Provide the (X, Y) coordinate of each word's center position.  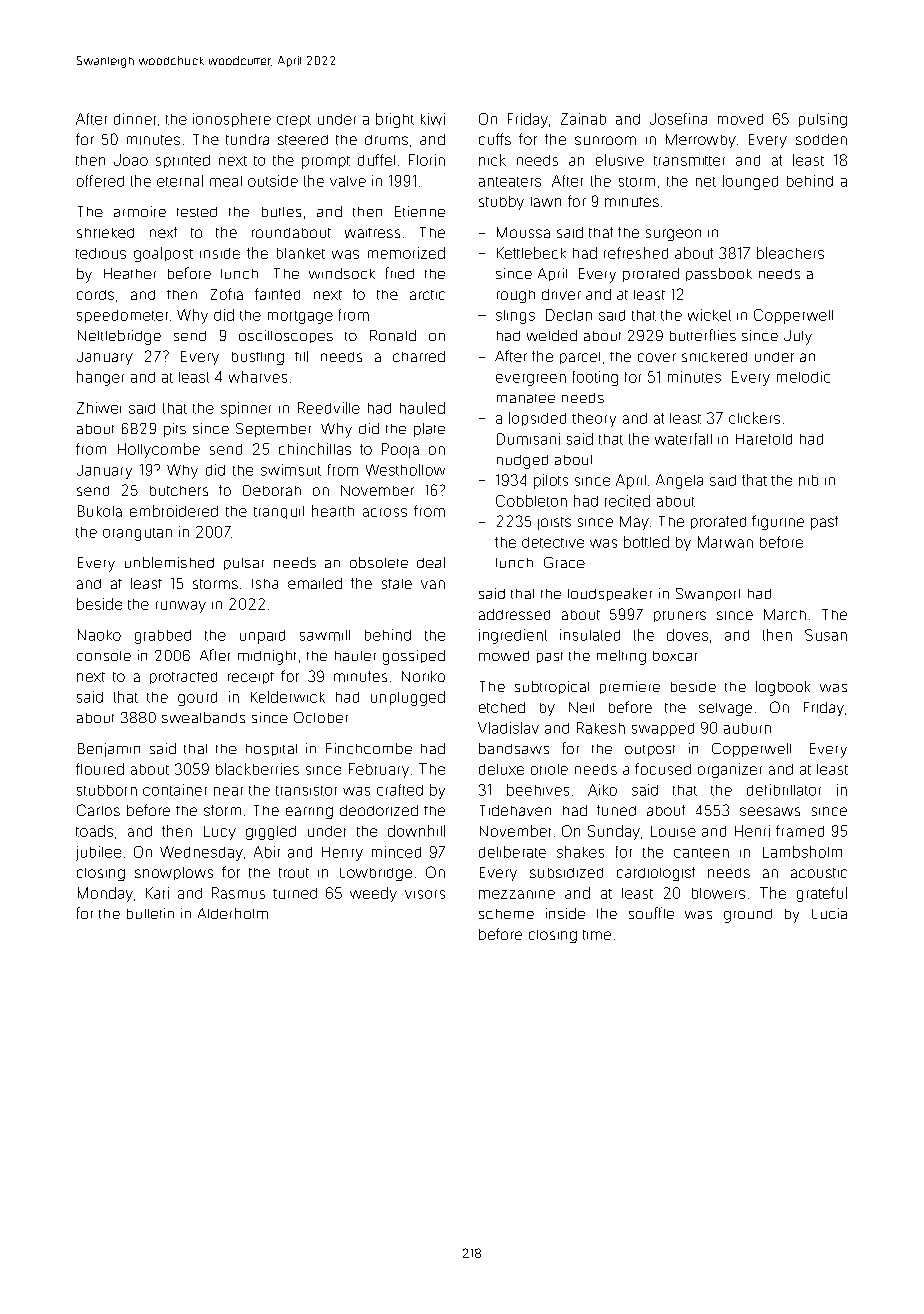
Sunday (614, 832)
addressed (514, 614)
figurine (778, 522)
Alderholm (233, 913)
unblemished (169, 562)
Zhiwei (99, 408)
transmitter (689, 161)
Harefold (764, 439)
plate (429, 430)
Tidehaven (515, 810)
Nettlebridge (119, 337)
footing (595, 378)
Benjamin (109, 750)
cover (657, 357)
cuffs (495, 139)
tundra (247, 139)
